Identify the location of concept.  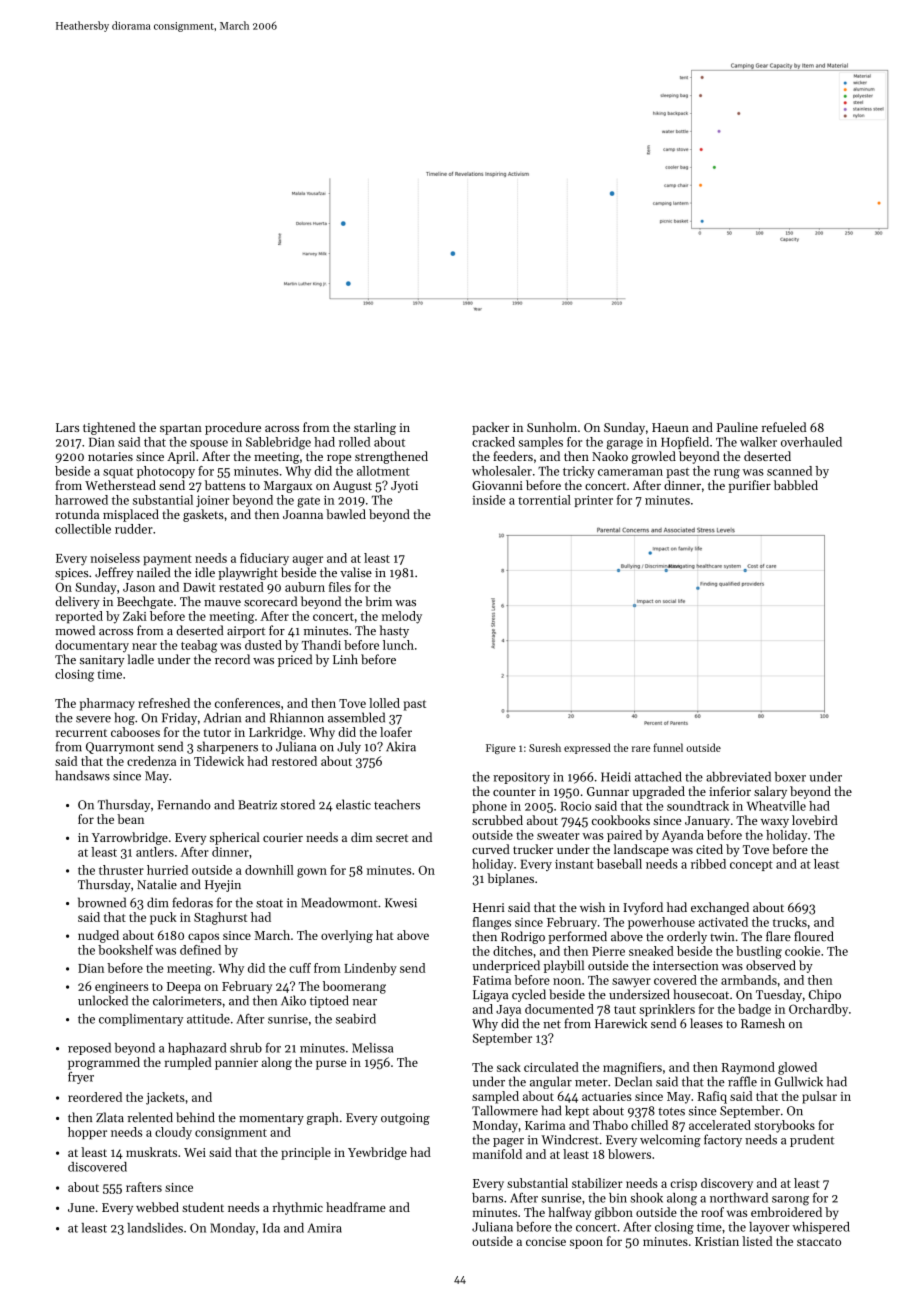
(751, 866).
